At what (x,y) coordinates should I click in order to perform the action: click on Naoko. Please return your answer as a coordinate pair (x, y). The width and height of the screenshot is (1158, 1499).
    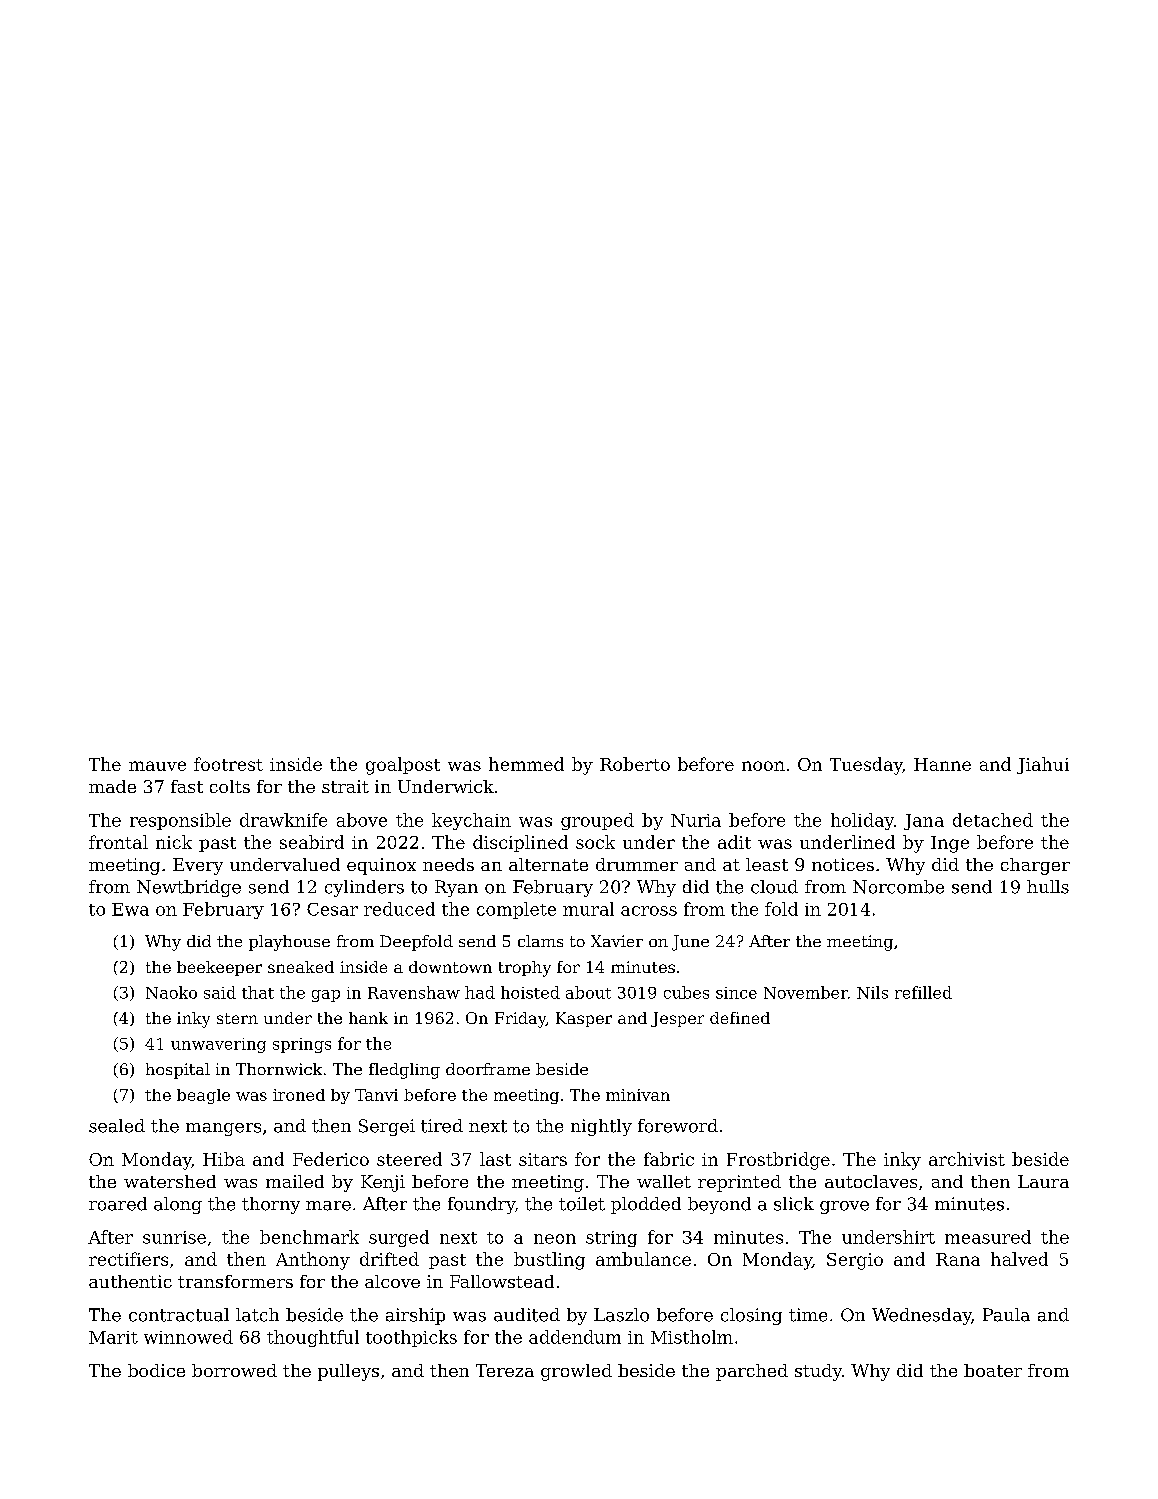
    Looking at the image, I should click on (171, 992).
